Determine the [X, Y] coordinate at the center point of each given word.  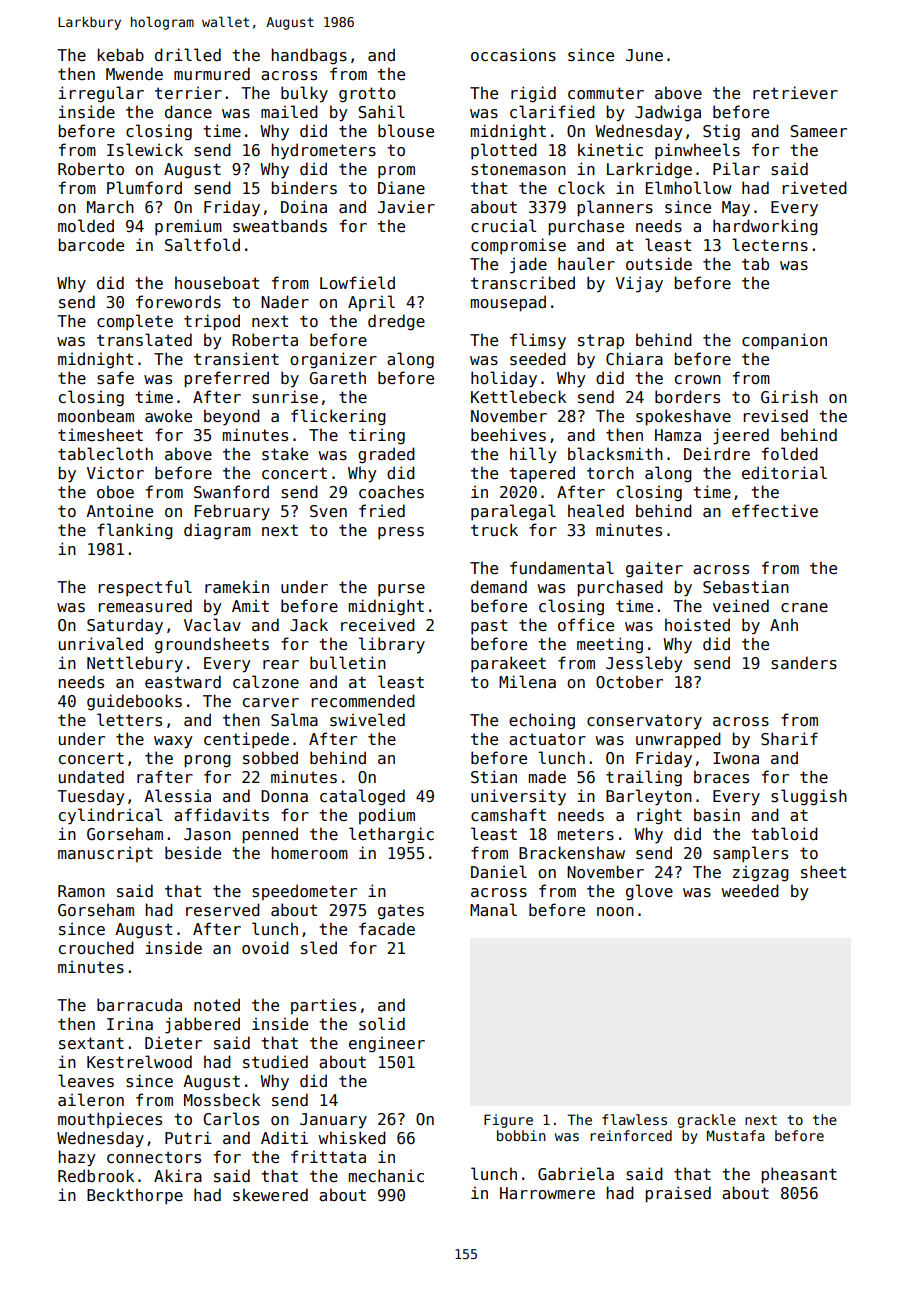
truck [494, 529]
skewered [270, 1195]
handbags [309, 56]
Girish [789, 396]
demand [499, 586]
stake [285, 454]
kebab [121, 54]
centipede [246, 740]
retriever [795, 92]
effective [775, 510]
